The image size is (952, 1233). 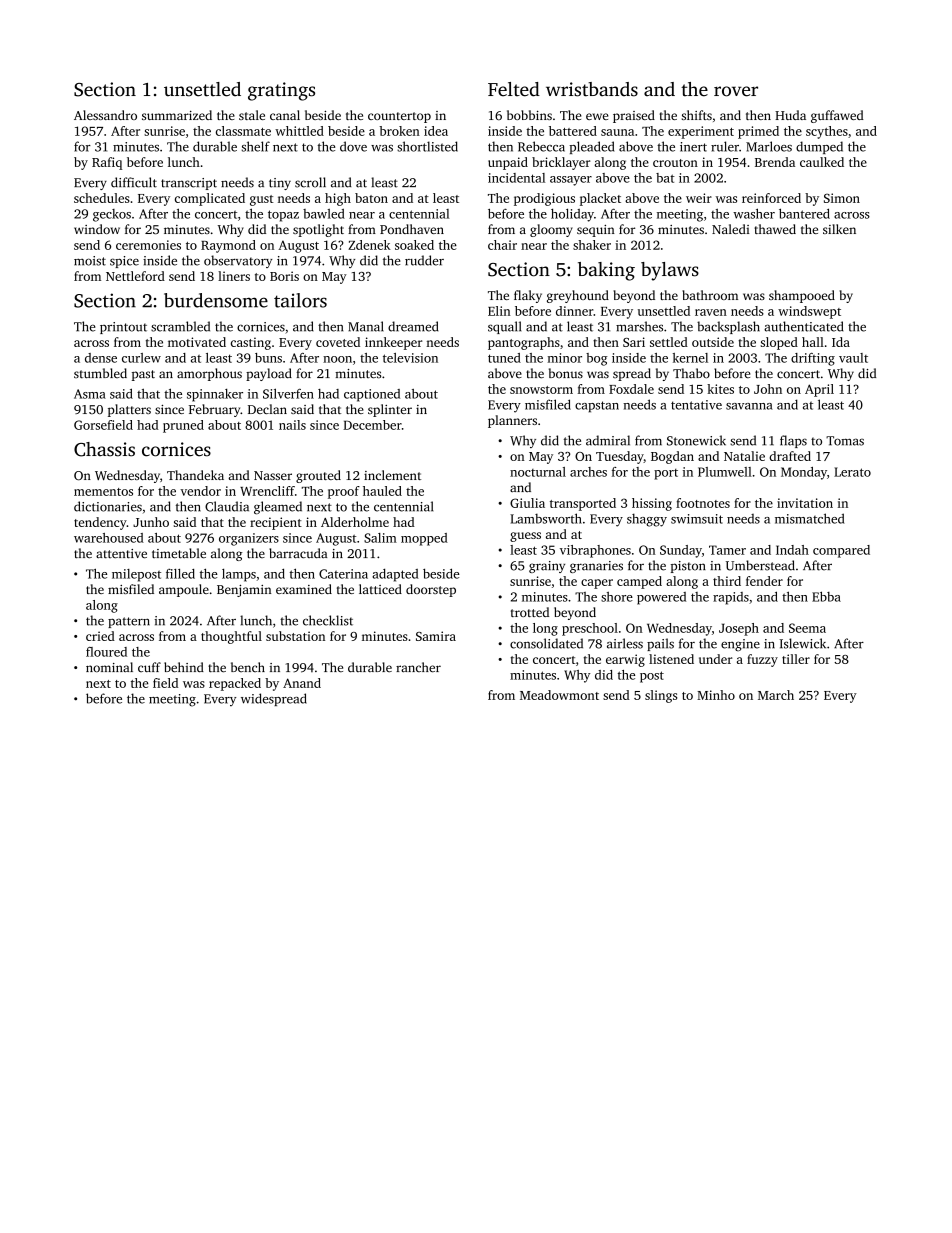 What do you see at coordinates (597, 584) in the screenshot?
I see `caper` at bounding box center [597, 584].
